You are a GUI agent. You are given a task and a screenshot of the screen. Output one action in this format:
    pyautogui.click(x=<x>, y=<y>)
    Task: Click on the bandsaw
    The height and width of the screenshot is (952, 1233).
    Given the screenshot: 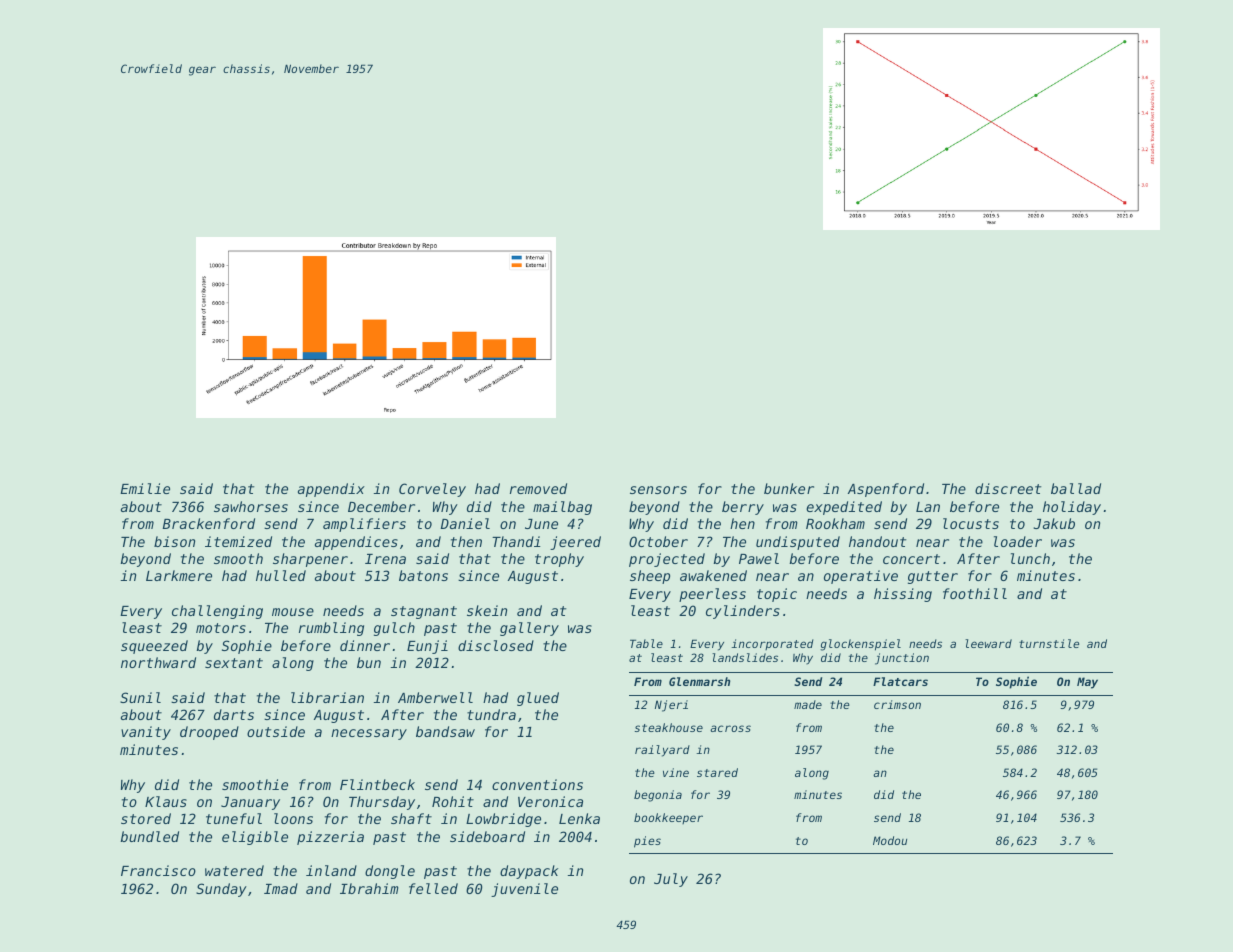 What is the action you would take?
    pyautogui.click(x=445, y=731)
